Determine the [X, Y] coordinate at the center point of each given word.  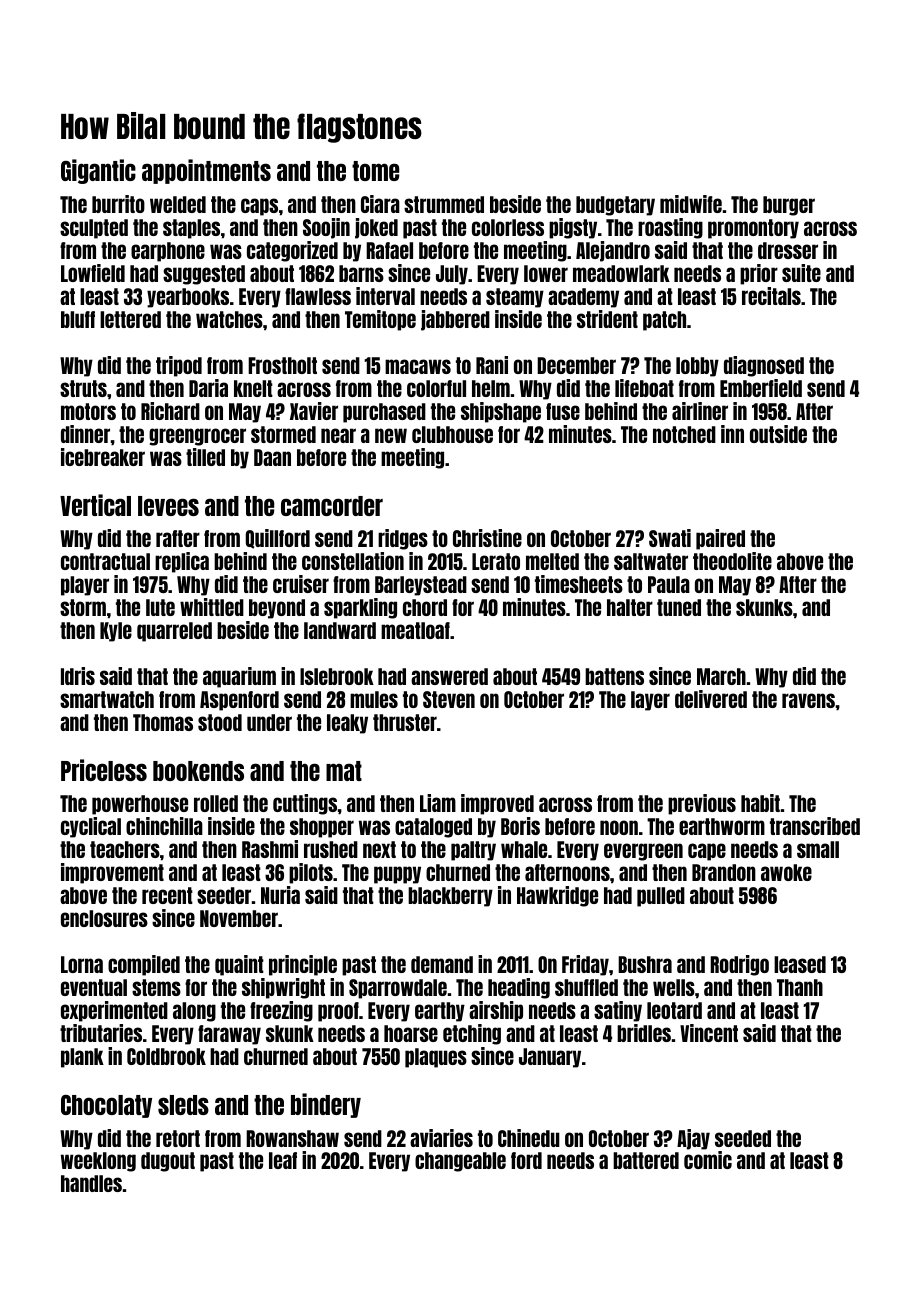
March [721, 676]
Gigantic [98, 171]
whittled [212, 607]
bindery [326, 1105]
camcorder [332, 506]
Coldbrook [166, 1056]
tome [375, 171]
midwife [691, 204]
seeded [743, 1138]
